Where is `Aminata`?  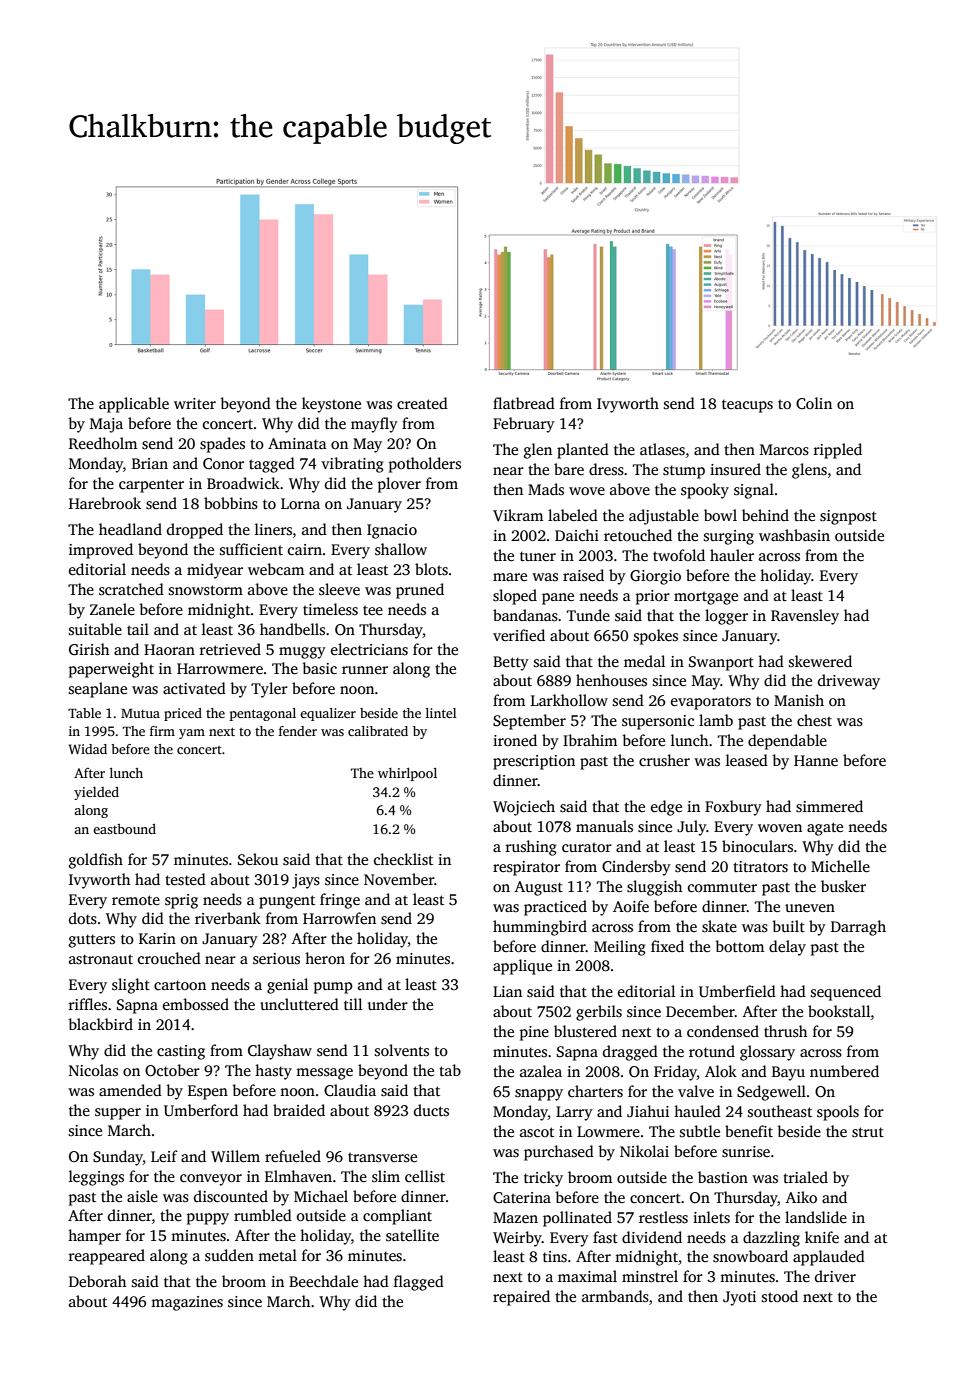
Aminata is located at coordinates (297, 443).
